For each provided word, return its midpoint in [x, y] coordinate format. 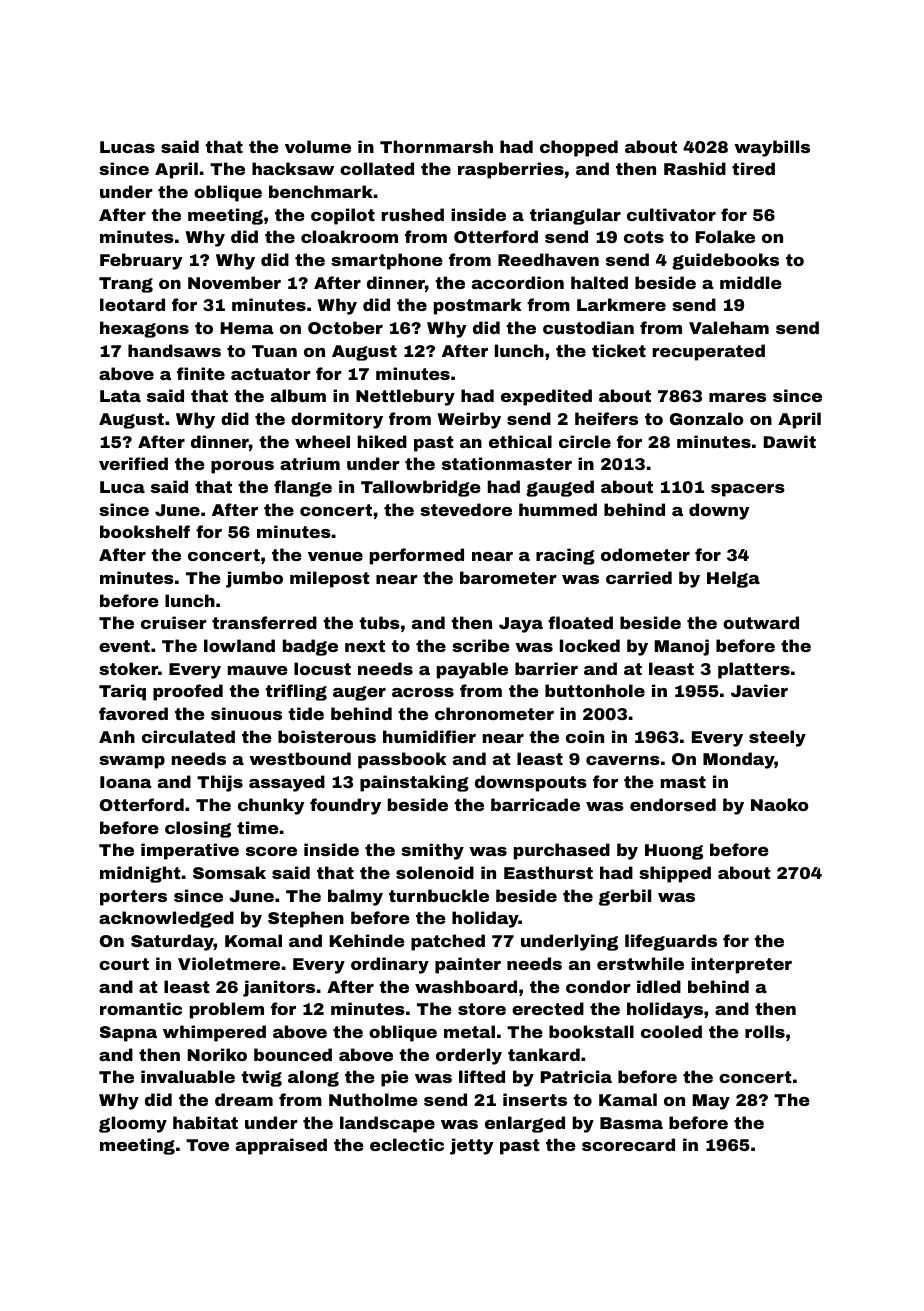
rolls [765, 1031]
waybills [772, 148]
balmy [355, 897]
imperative [190, 851]
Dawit [790, 441]
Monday [739, 760]
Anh [117, 736]
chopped [579, 148]
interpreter [741, 965]
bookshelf [145, 531]
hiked [382, 441]
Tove [207, 1145]
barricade [535, 804]
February [141, 261]
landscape [387, 1124]
